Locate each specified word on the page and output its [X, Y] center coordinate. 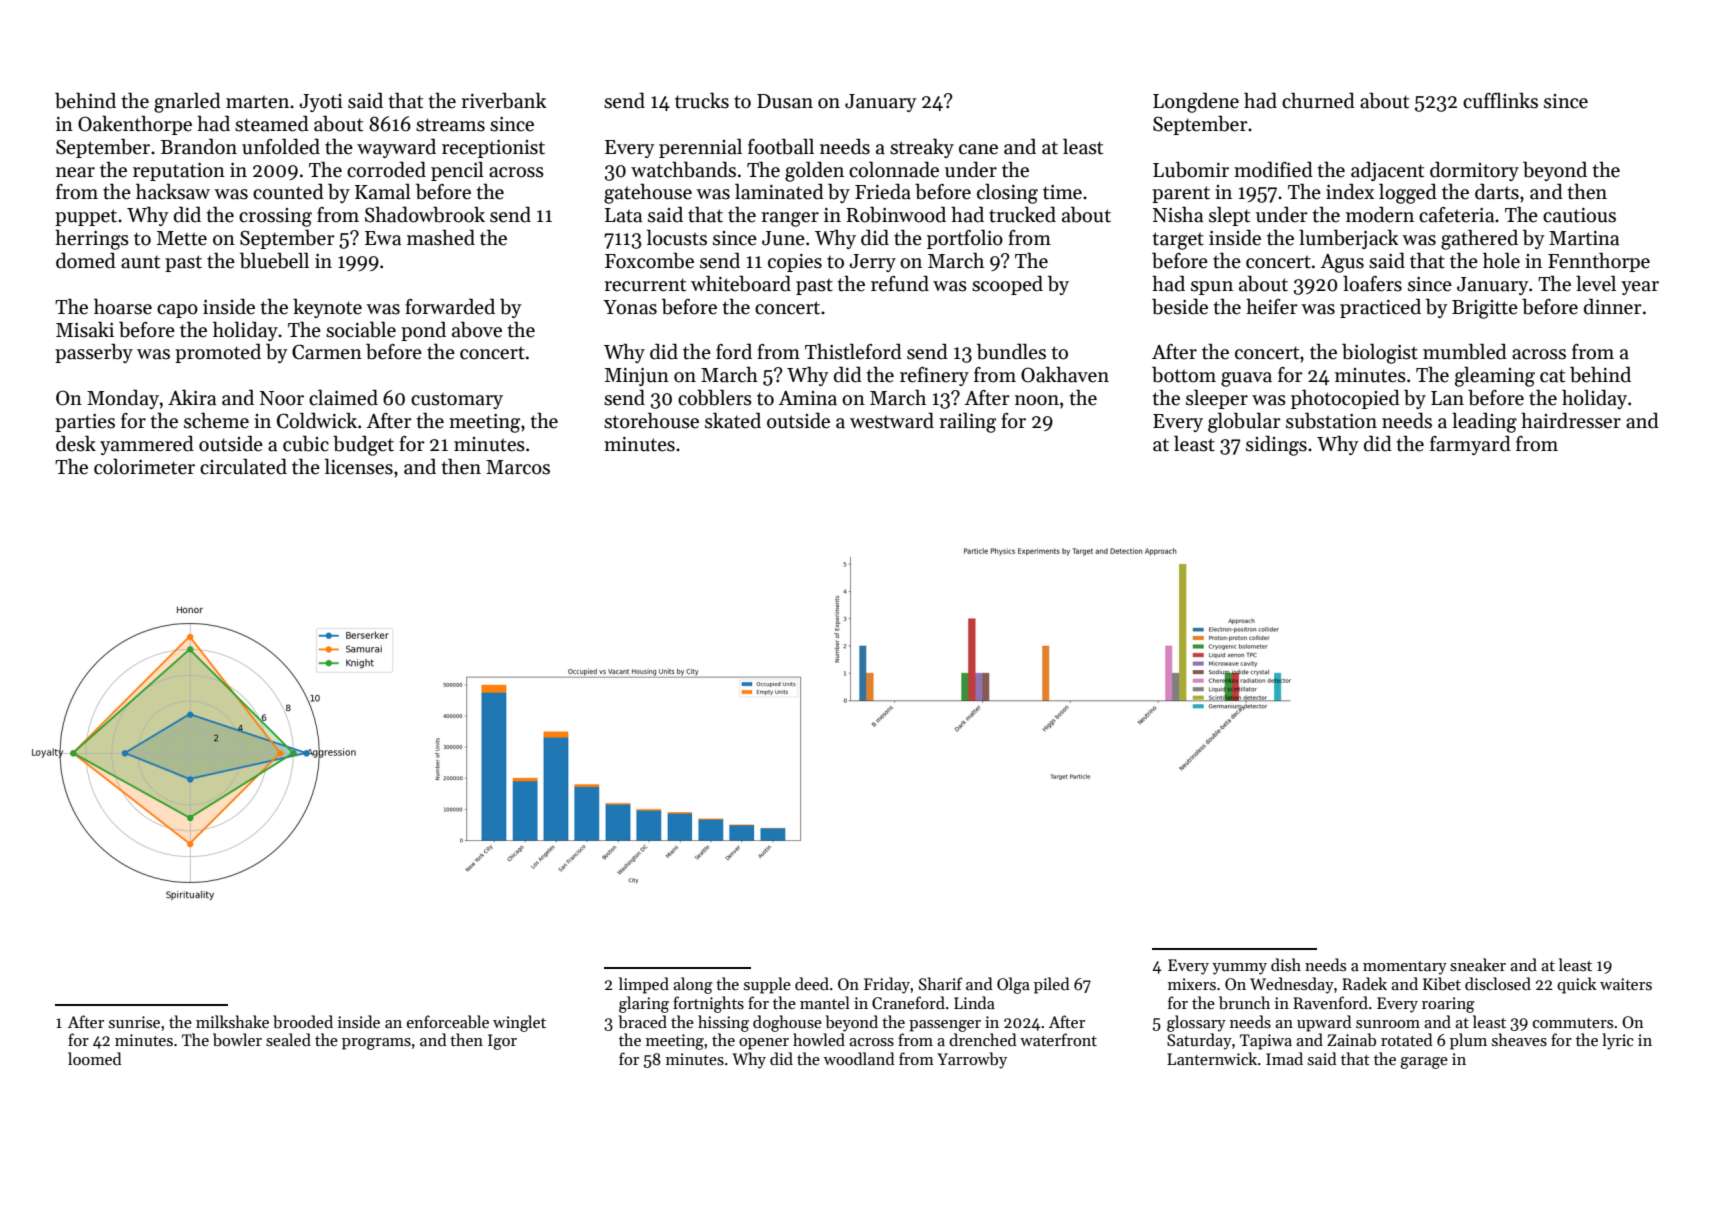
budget [363, 445]
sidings [1276, 445]
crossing [275, 217]
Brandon [199, 146]
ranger [790, 219]
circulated [243, 466]
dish [1286, 964]
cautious [1579, 215]
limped [644, 985]
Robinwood [896, 214]
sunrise [134, 1022]
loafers [1372, 284]
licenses [359, 466]
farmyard [1470, 445]
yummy [1239, 969]
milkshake [232, 1021]
